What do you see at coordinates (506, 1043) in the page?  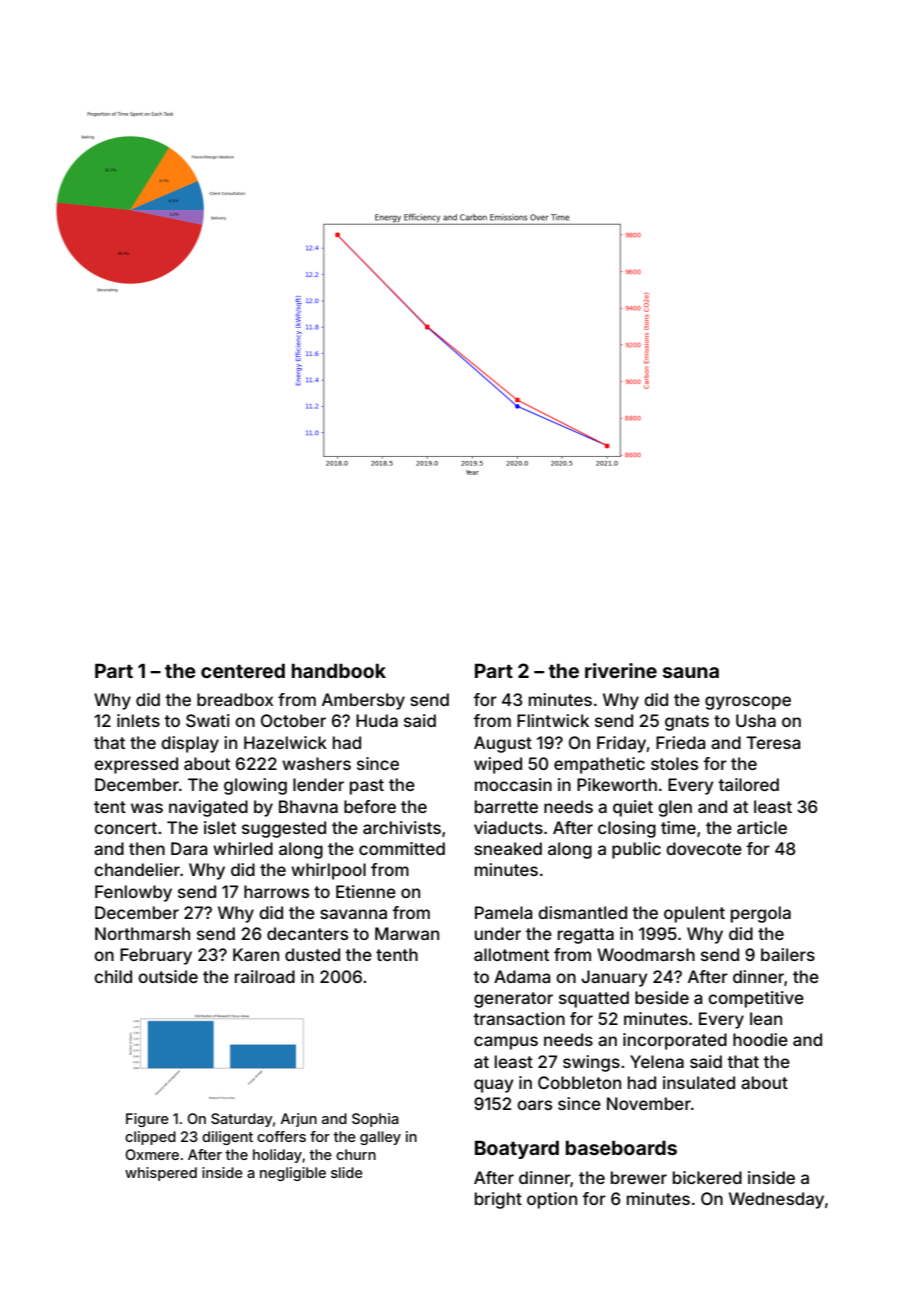 I see `campus` at bounding box center [506, 1043].
